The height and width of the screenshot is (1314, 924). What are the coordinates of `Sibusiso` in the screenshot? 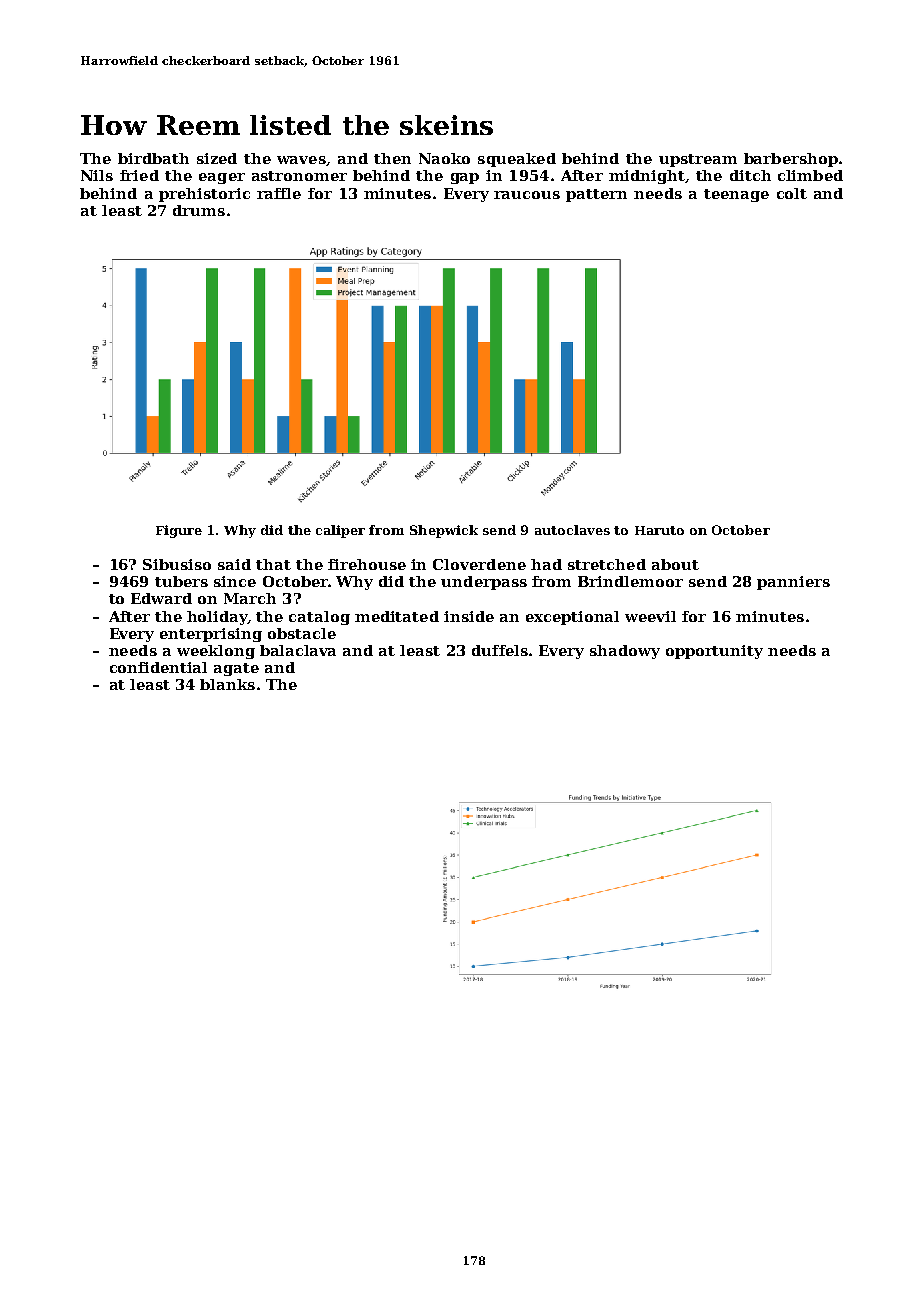 It's located at (177, 564).
